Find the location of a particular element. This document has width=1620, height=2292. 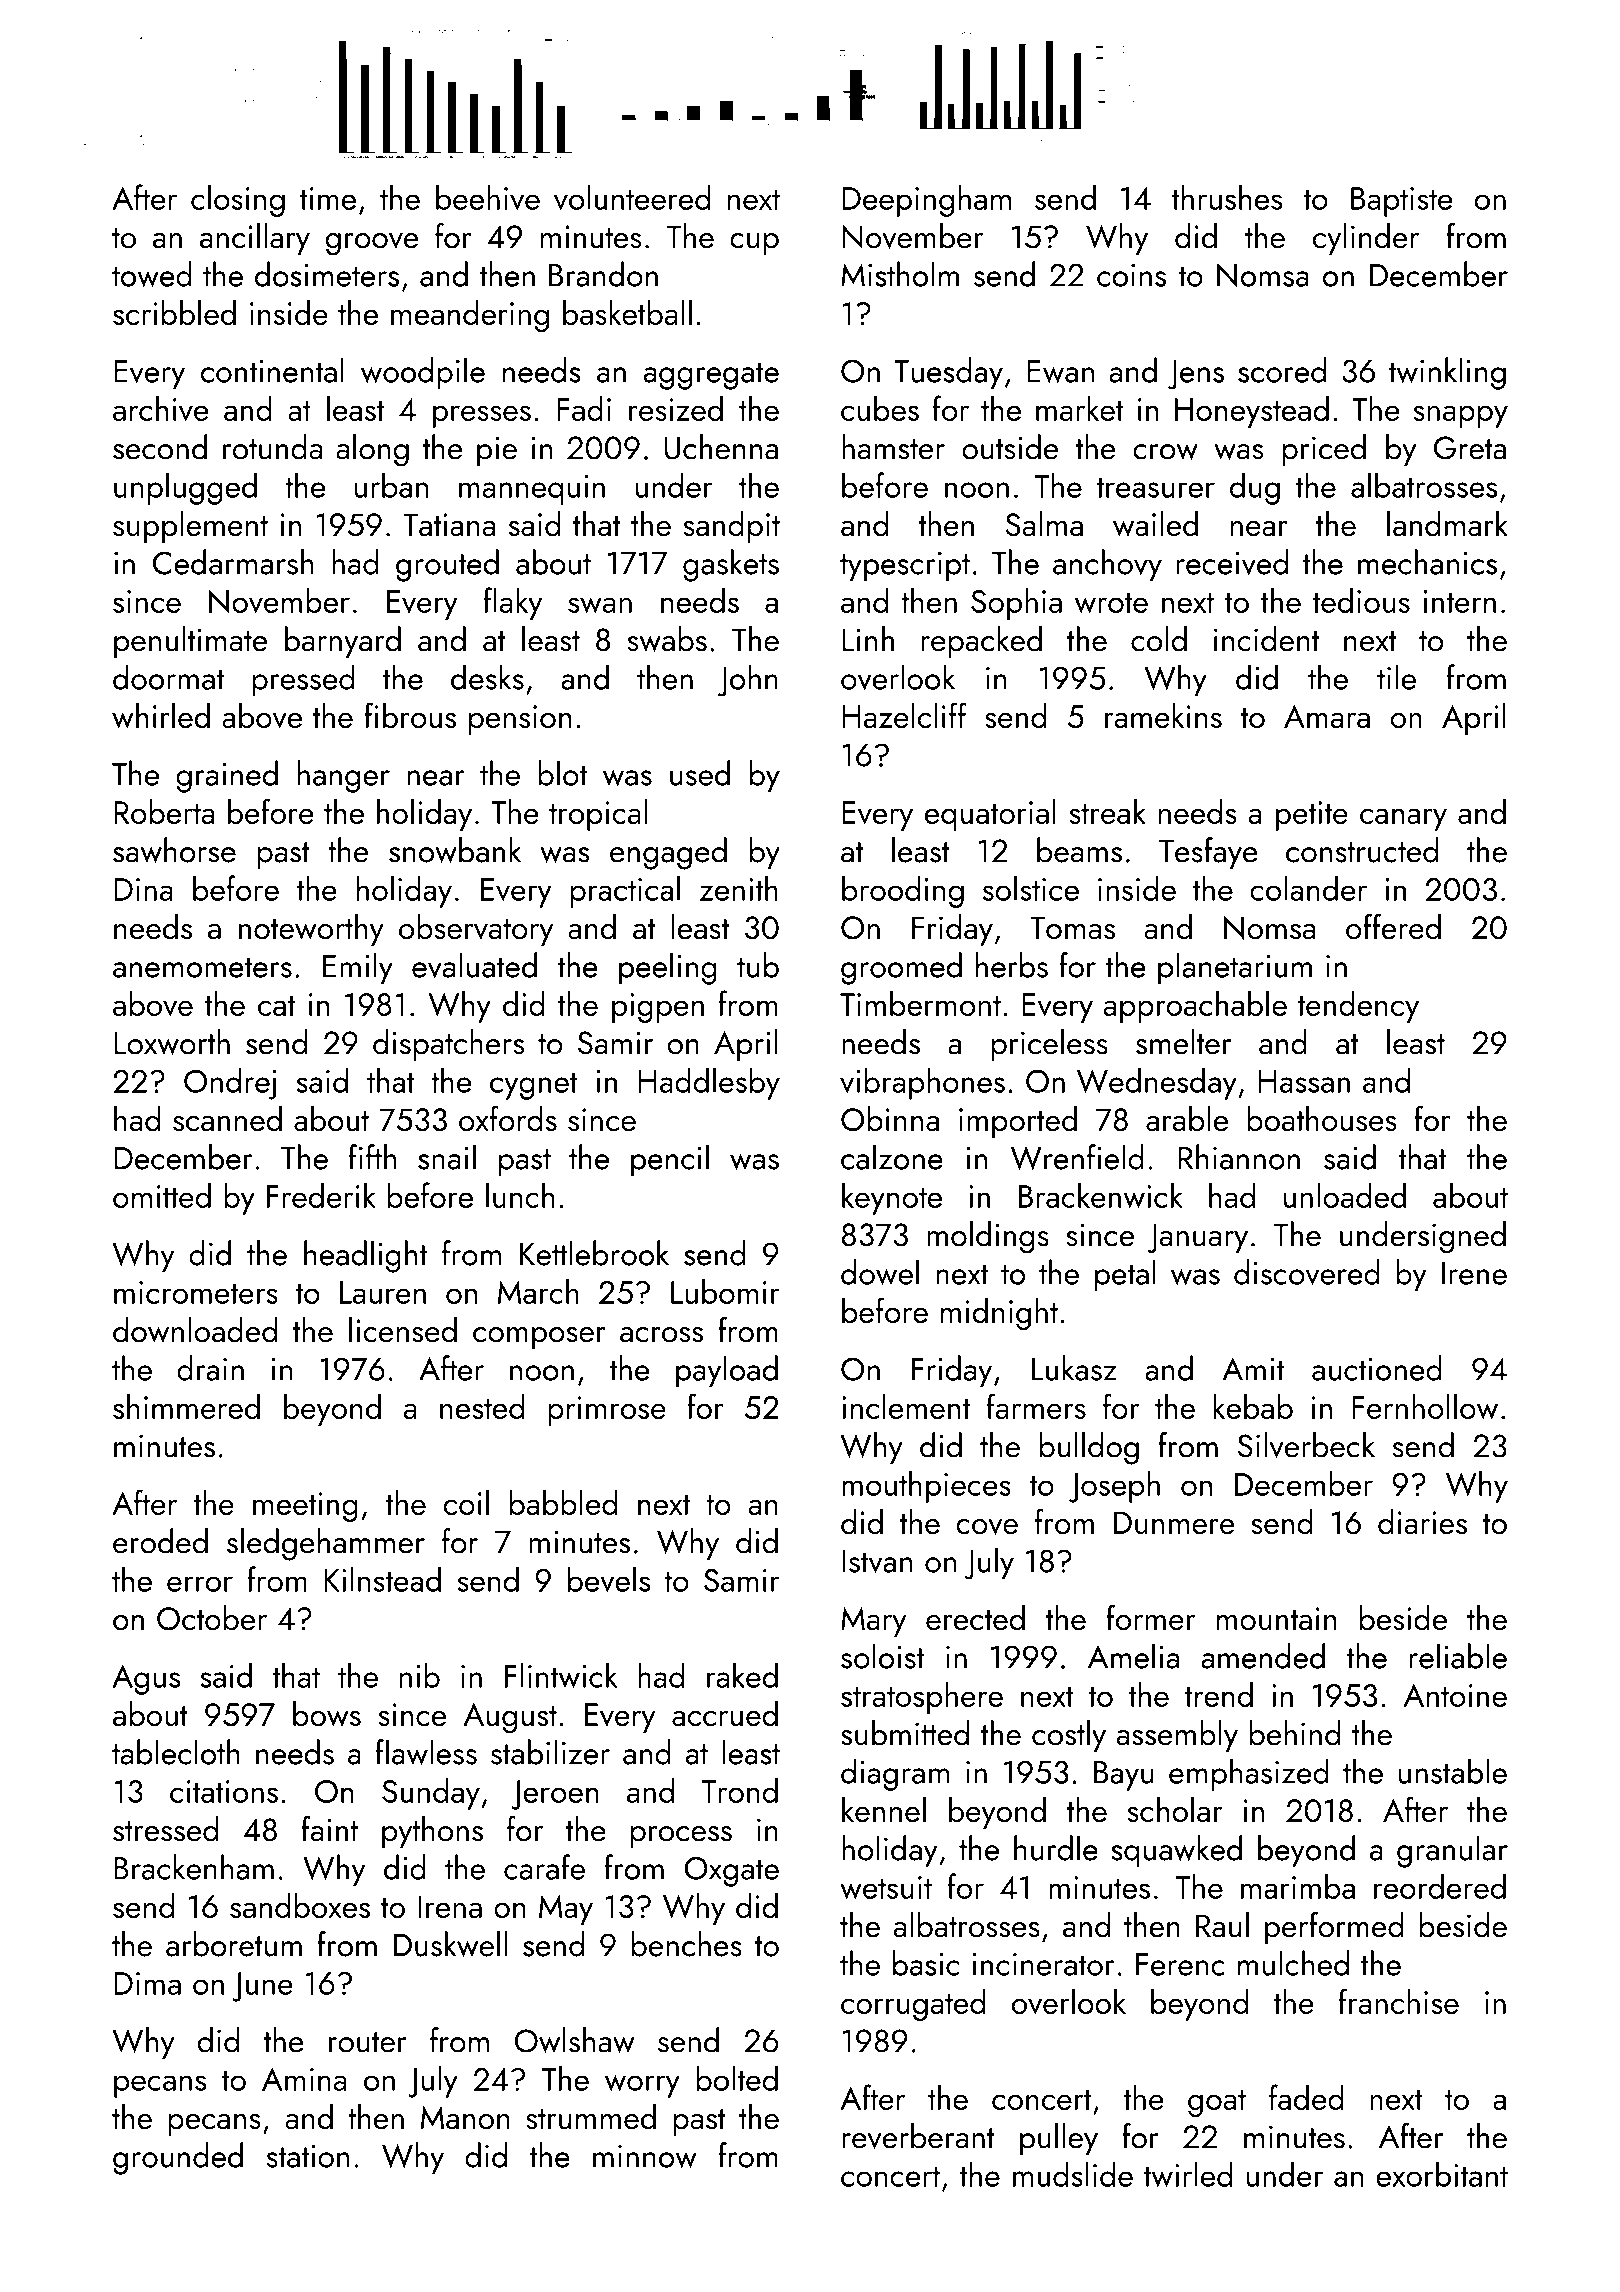

Baptiste is located at coordinates (1401, 202).
